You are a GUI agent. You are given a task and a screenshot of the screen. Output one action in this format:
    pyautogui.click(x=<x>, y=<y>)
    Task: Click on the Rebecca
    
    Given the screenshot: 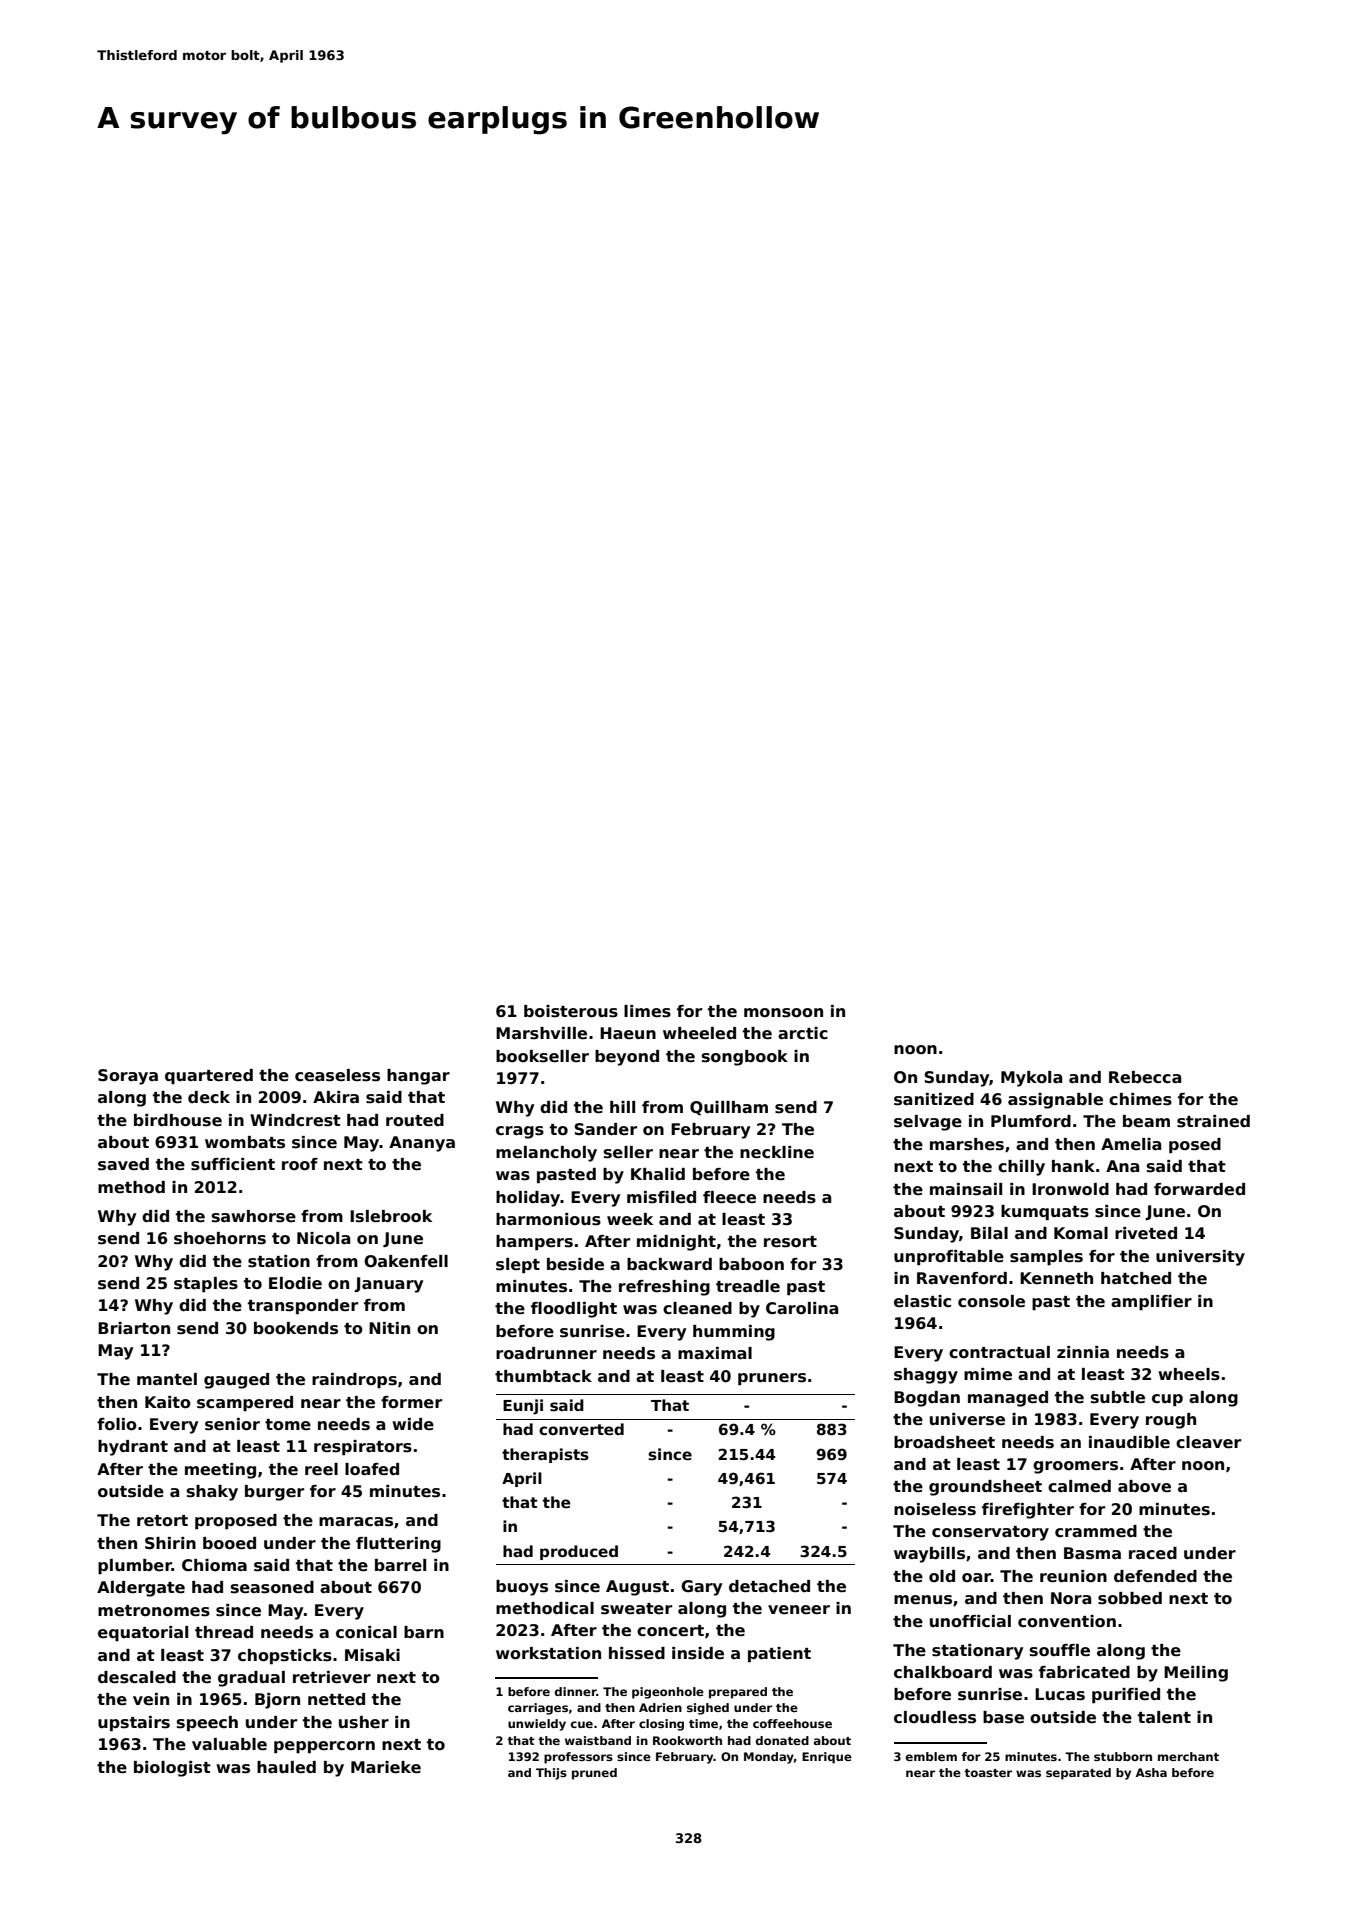 What is the action you would take?
    pyautogui.click(x=1145, y=1077)
